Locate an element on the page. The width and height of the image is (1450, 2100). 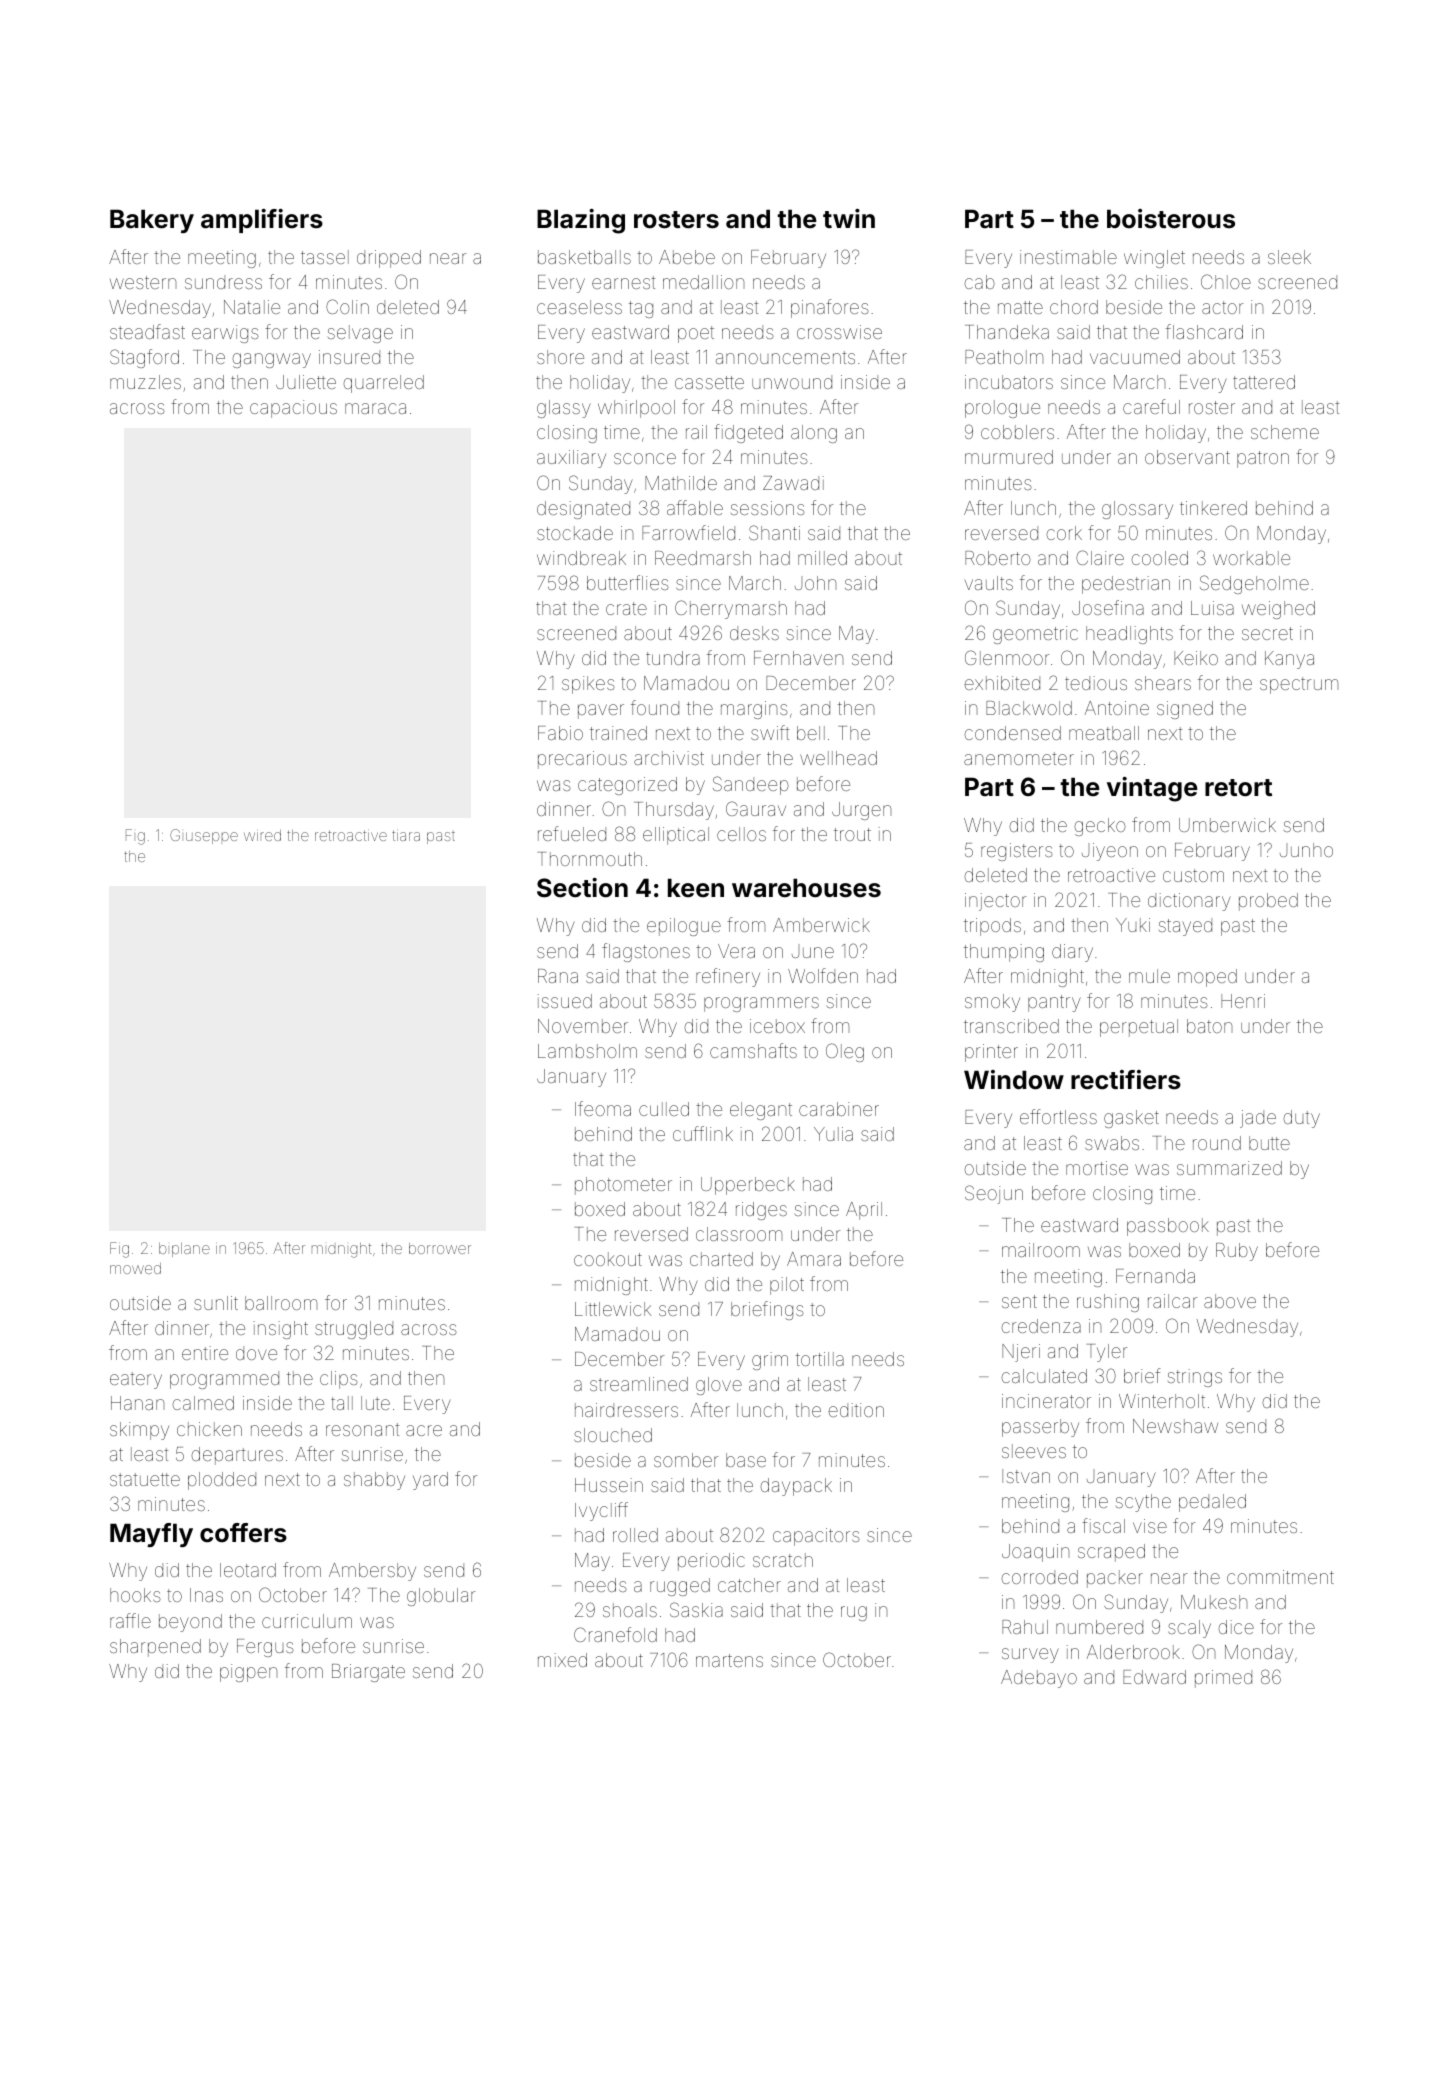
pinafores is located at coordinates (830, 308).
